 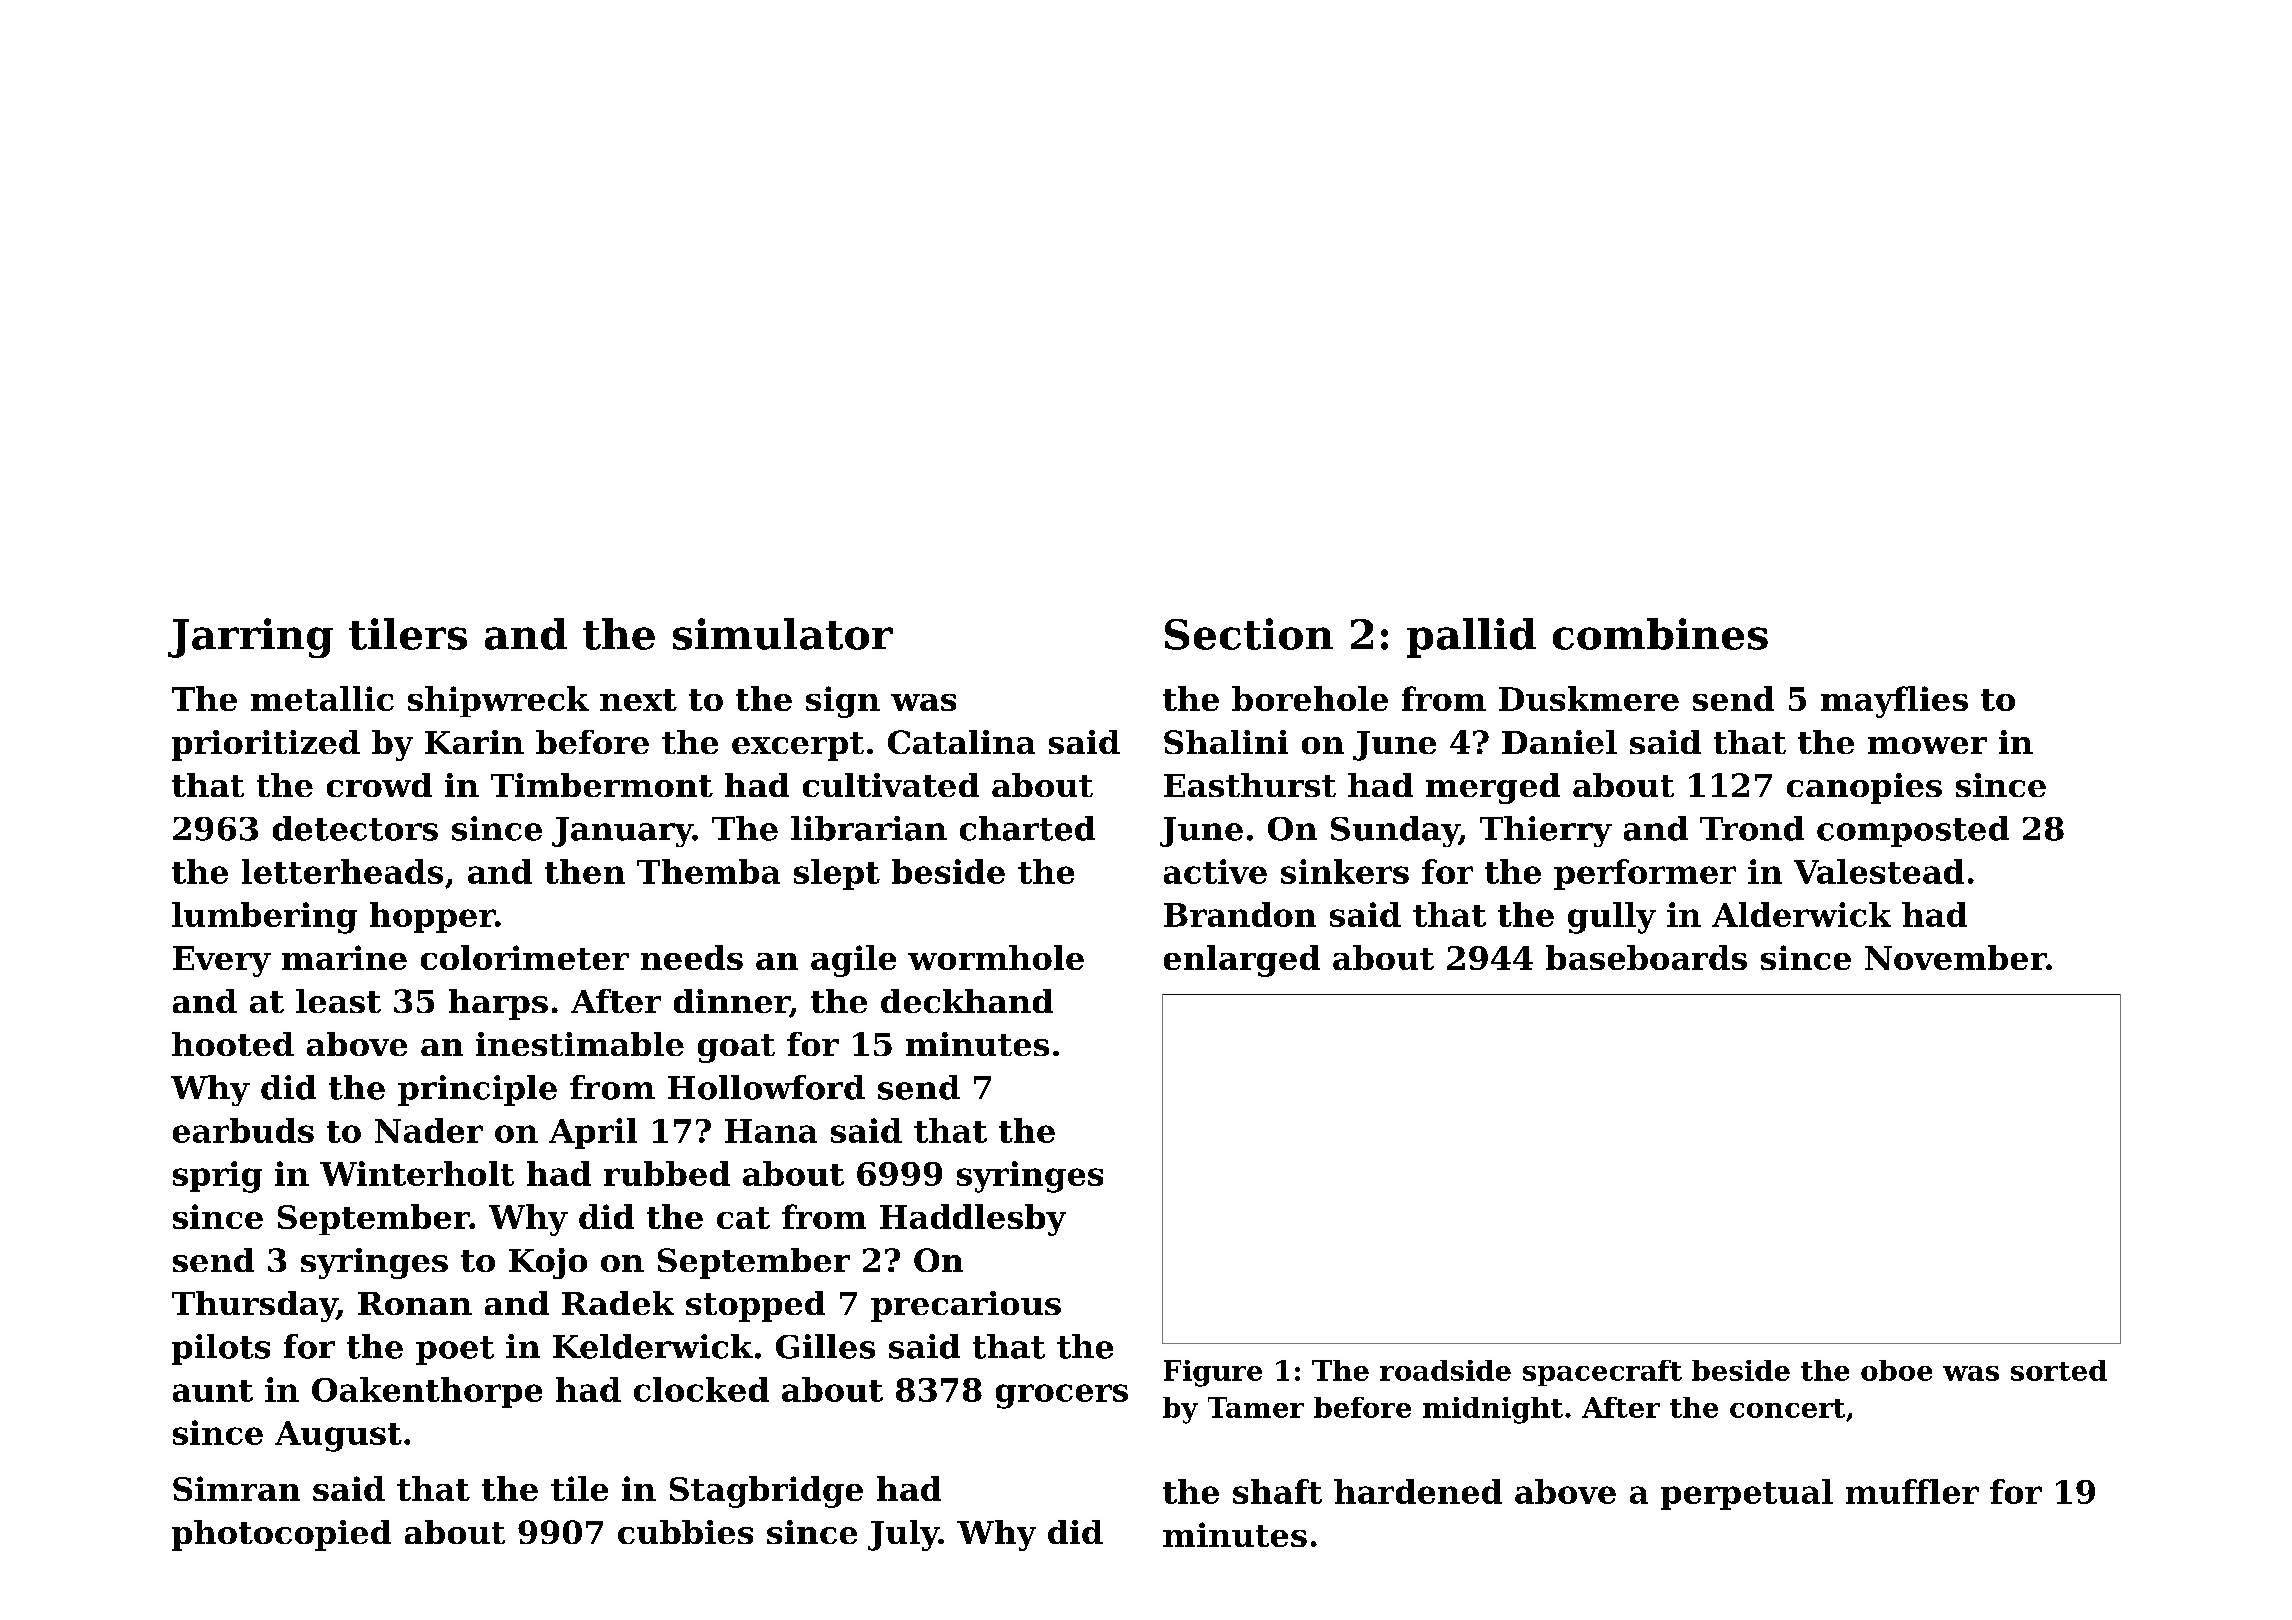 What do you see at coordinates (1913, 831) in the page?
I see `composted` at bounding box center [1913, 831].
